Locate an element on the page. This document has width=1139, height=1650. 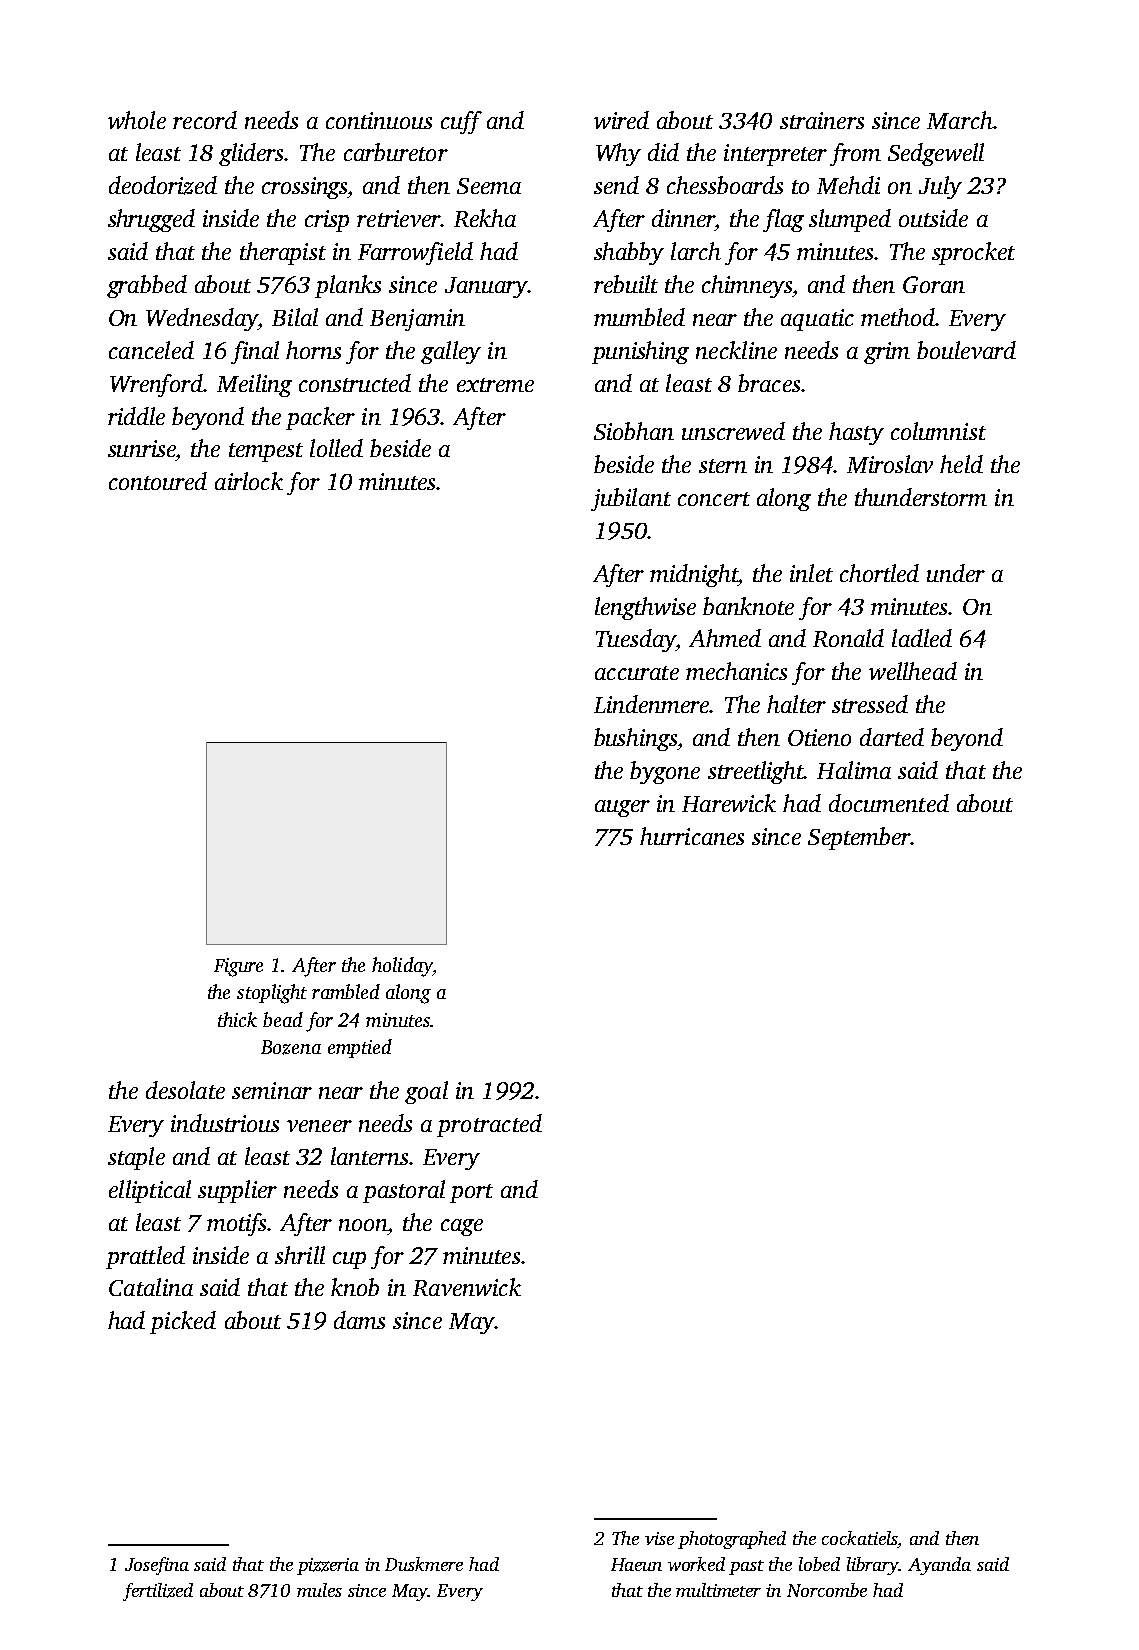
Mehdi is located at coordinates (848, 185).
